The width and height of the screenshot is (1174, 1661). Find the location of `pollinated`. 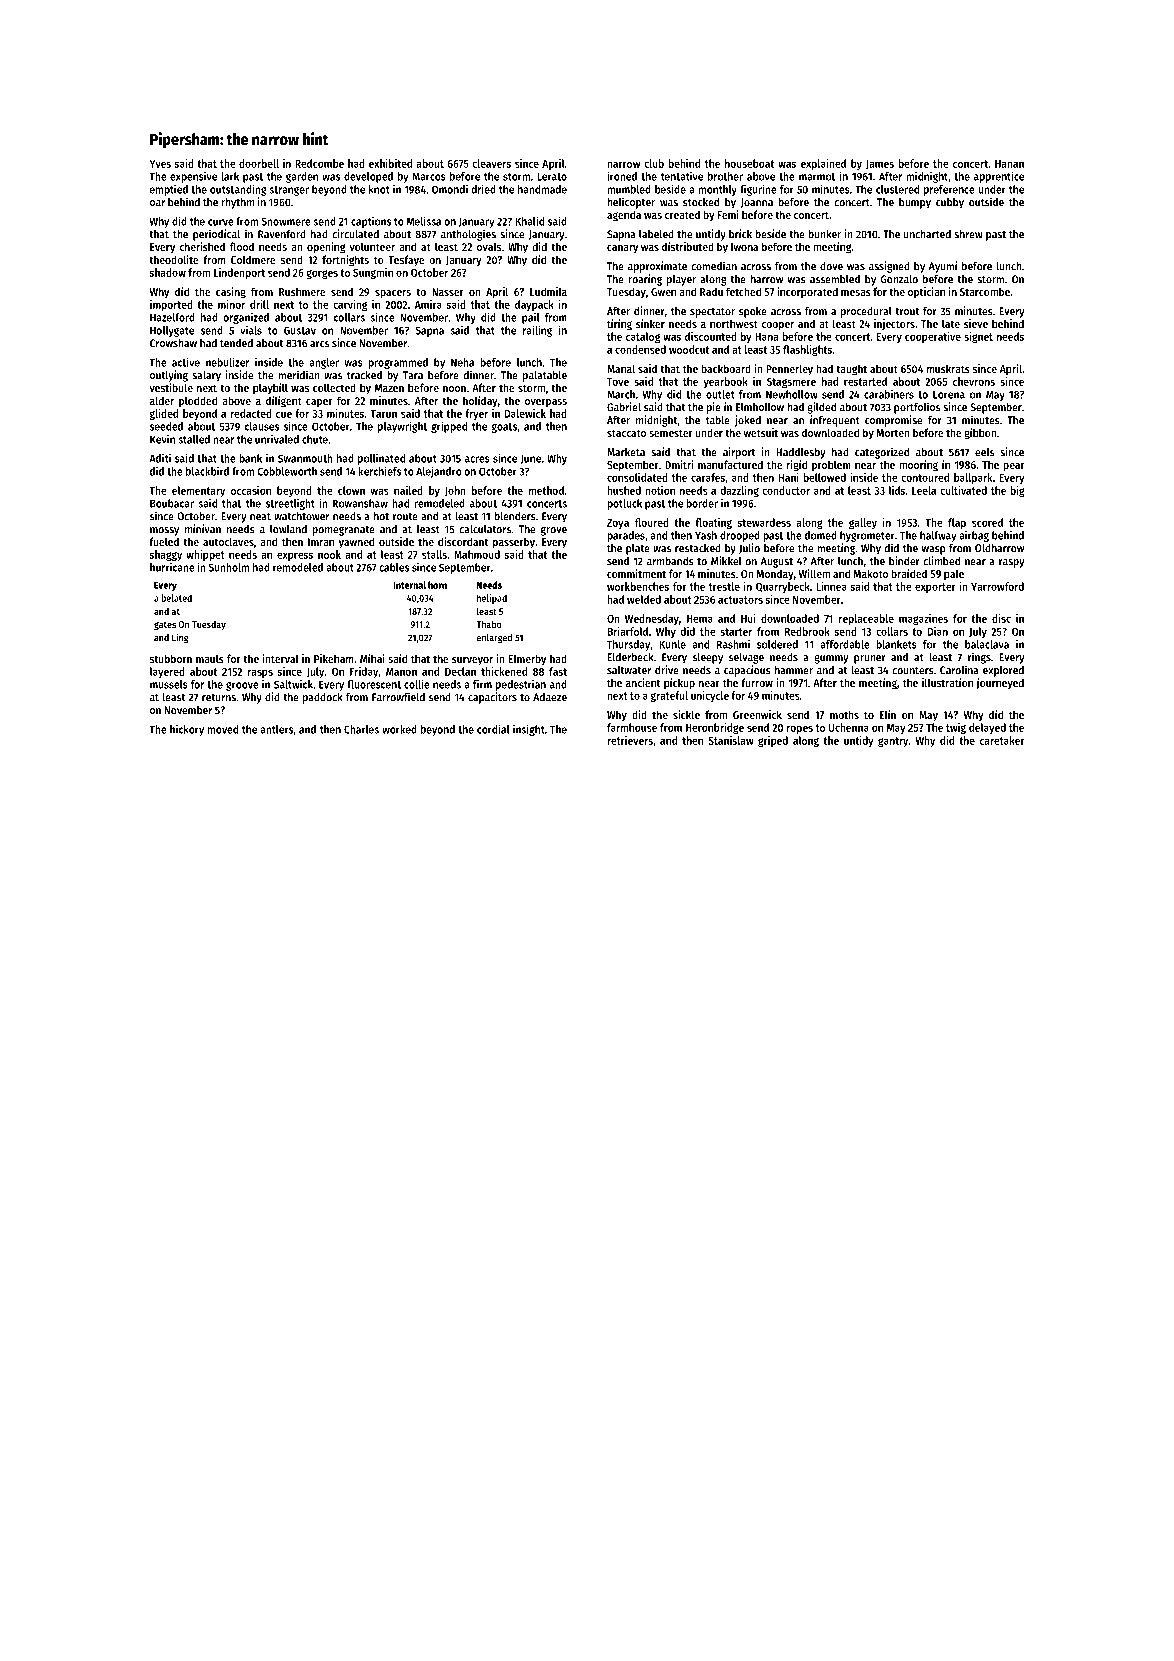

pollinated is located at coordinates (381, 459).
